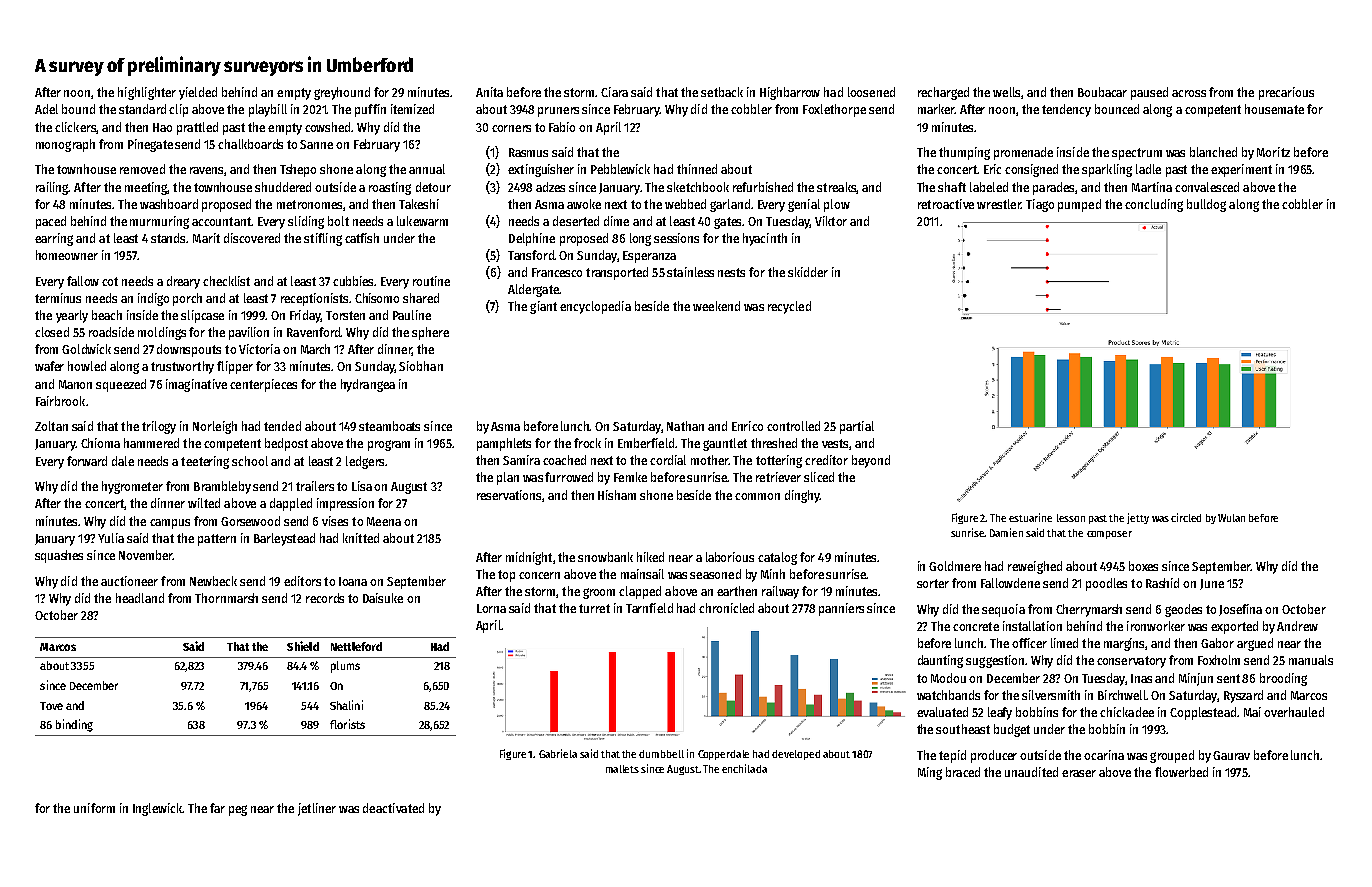 The image size is (1372, 887). I want to click on uniform, so click(94, 808).
